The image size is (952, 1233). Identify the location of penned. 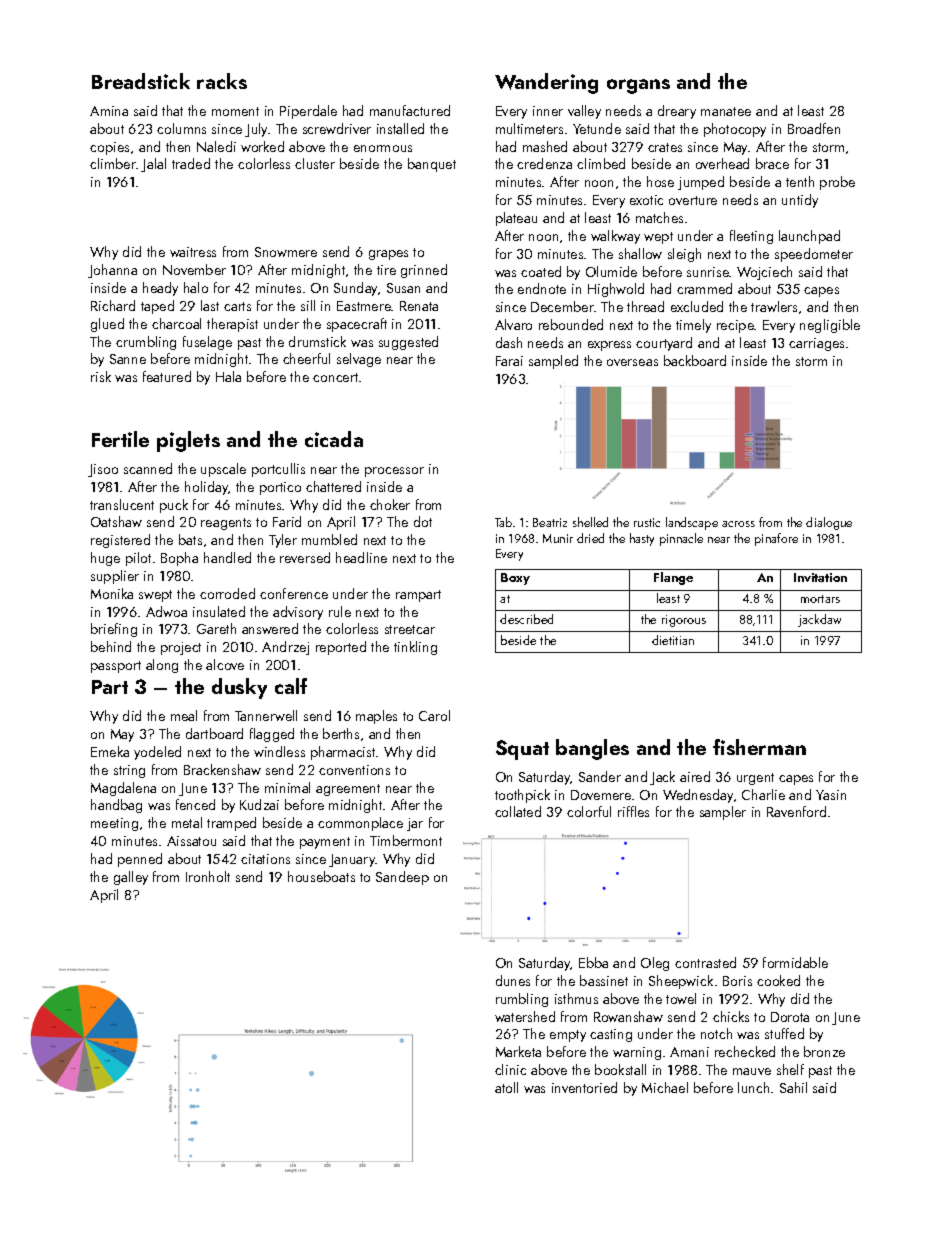
(140, 860).
